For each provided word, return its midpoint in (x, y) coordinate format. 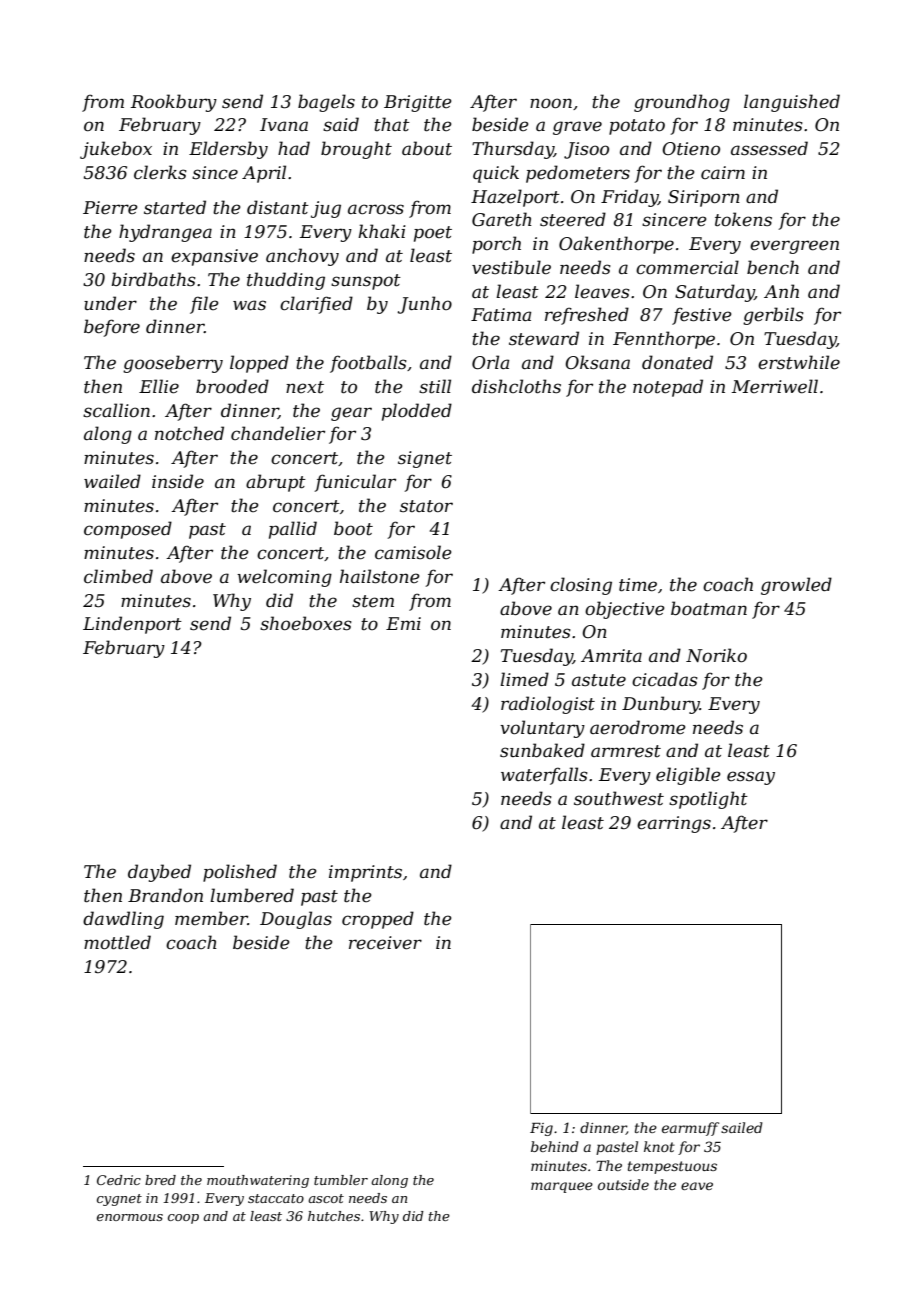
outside (623, 1184)
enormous (130, 1217)
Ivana (284, 124)
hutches (334, 1216)
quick (496, 174)
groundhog (682, 103)
